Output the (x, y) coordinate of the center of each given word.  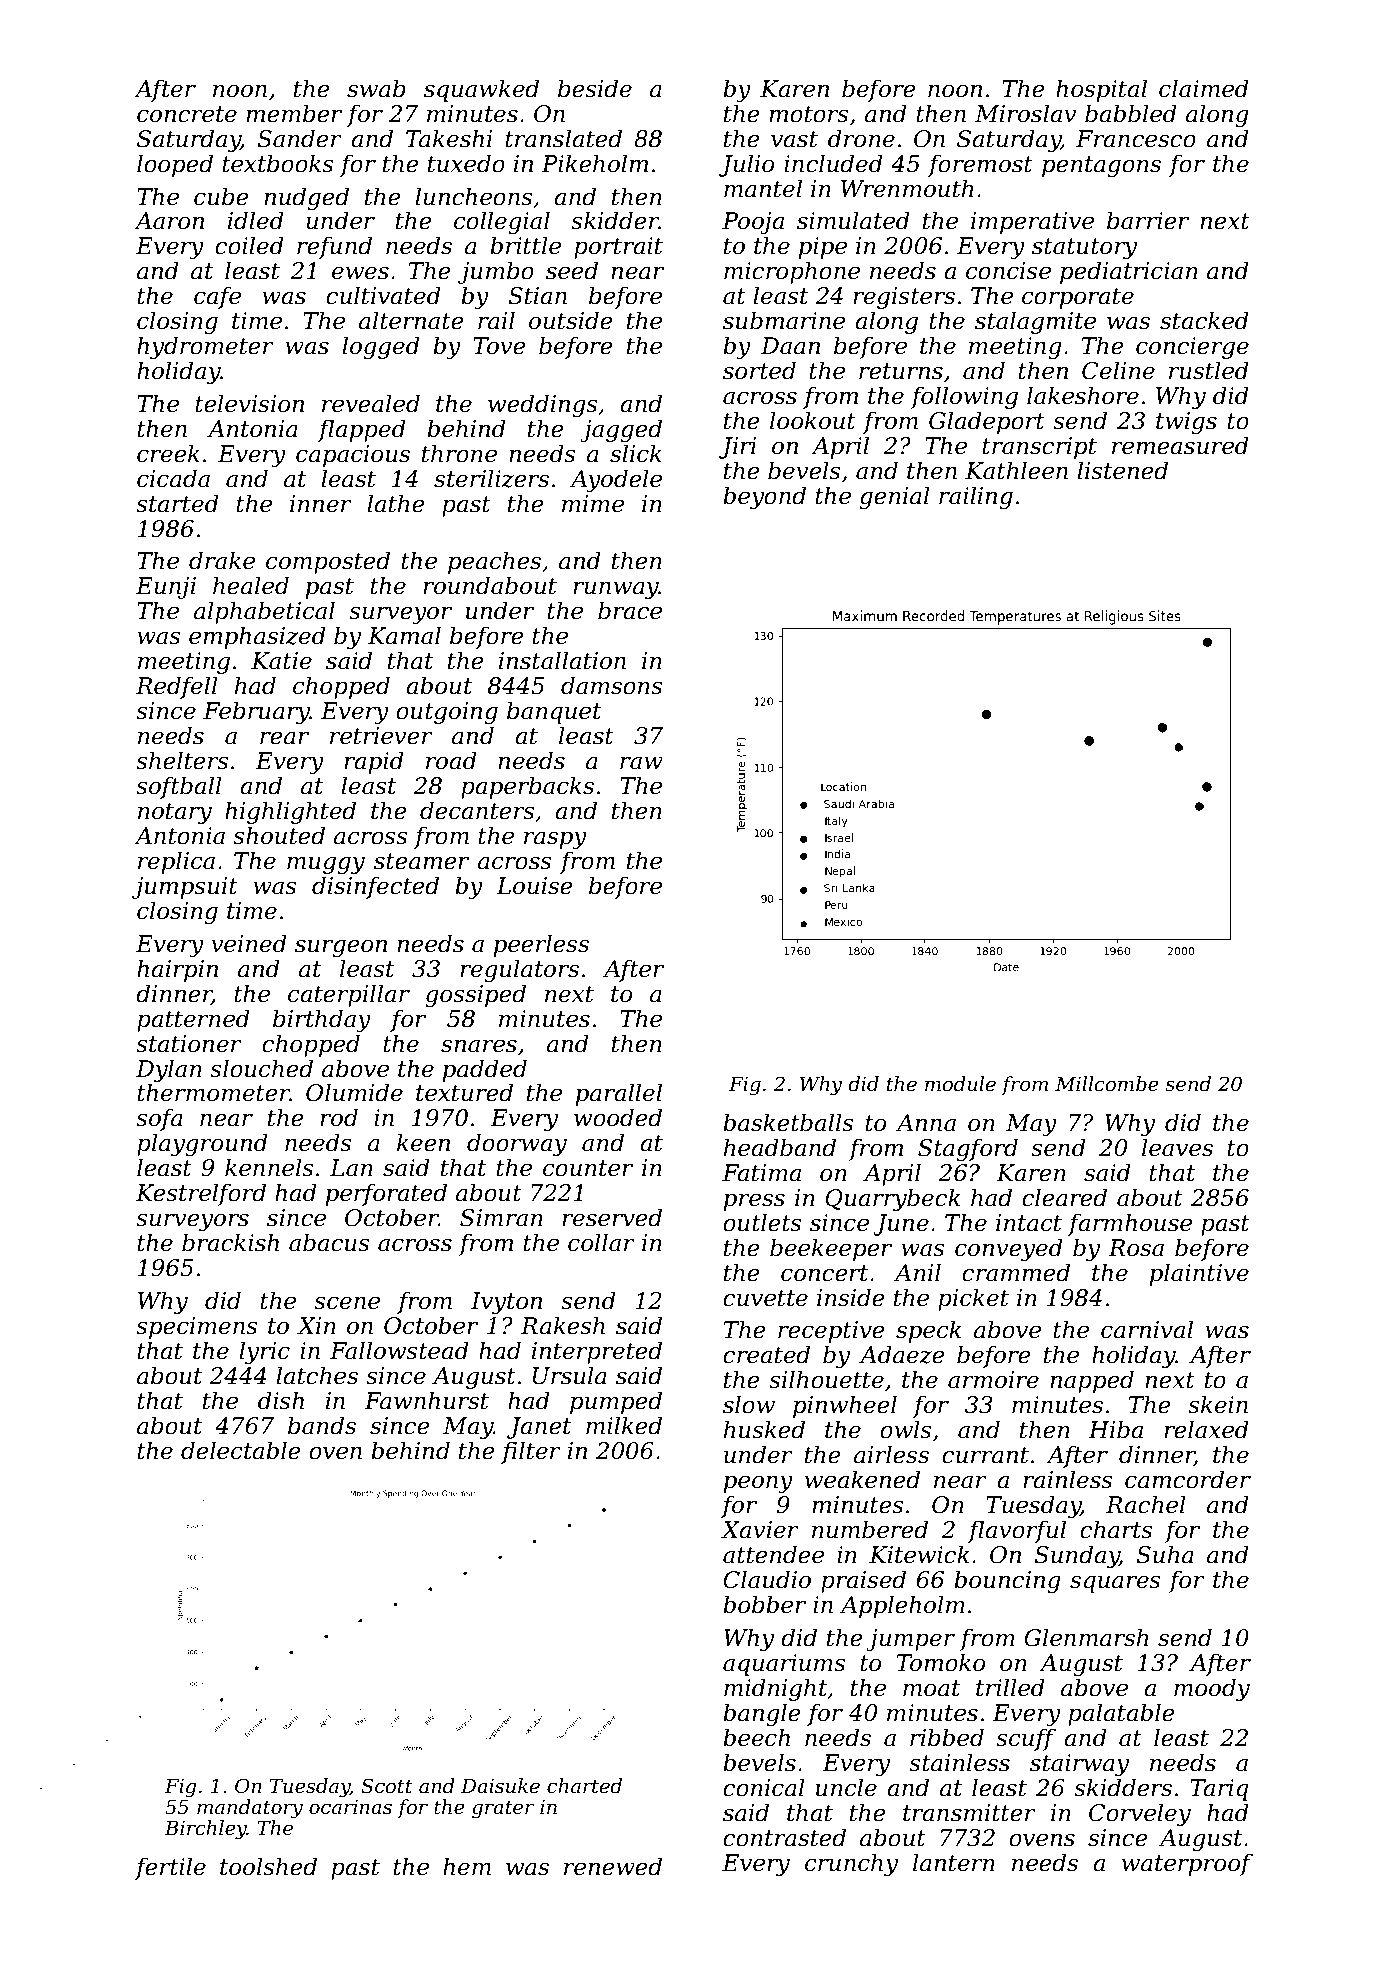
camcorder (1188, 1479)
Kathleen (1016, 470)
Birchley (205, 1830)
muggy (326, 865)
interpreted (597, 1352)
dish (281, 1400)
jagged (621, 430)
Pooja (753, 223)
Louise (534, 886)
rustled (1209, 370)
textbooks (278, 163)
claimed (1204, 88)
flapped (362, 430)
